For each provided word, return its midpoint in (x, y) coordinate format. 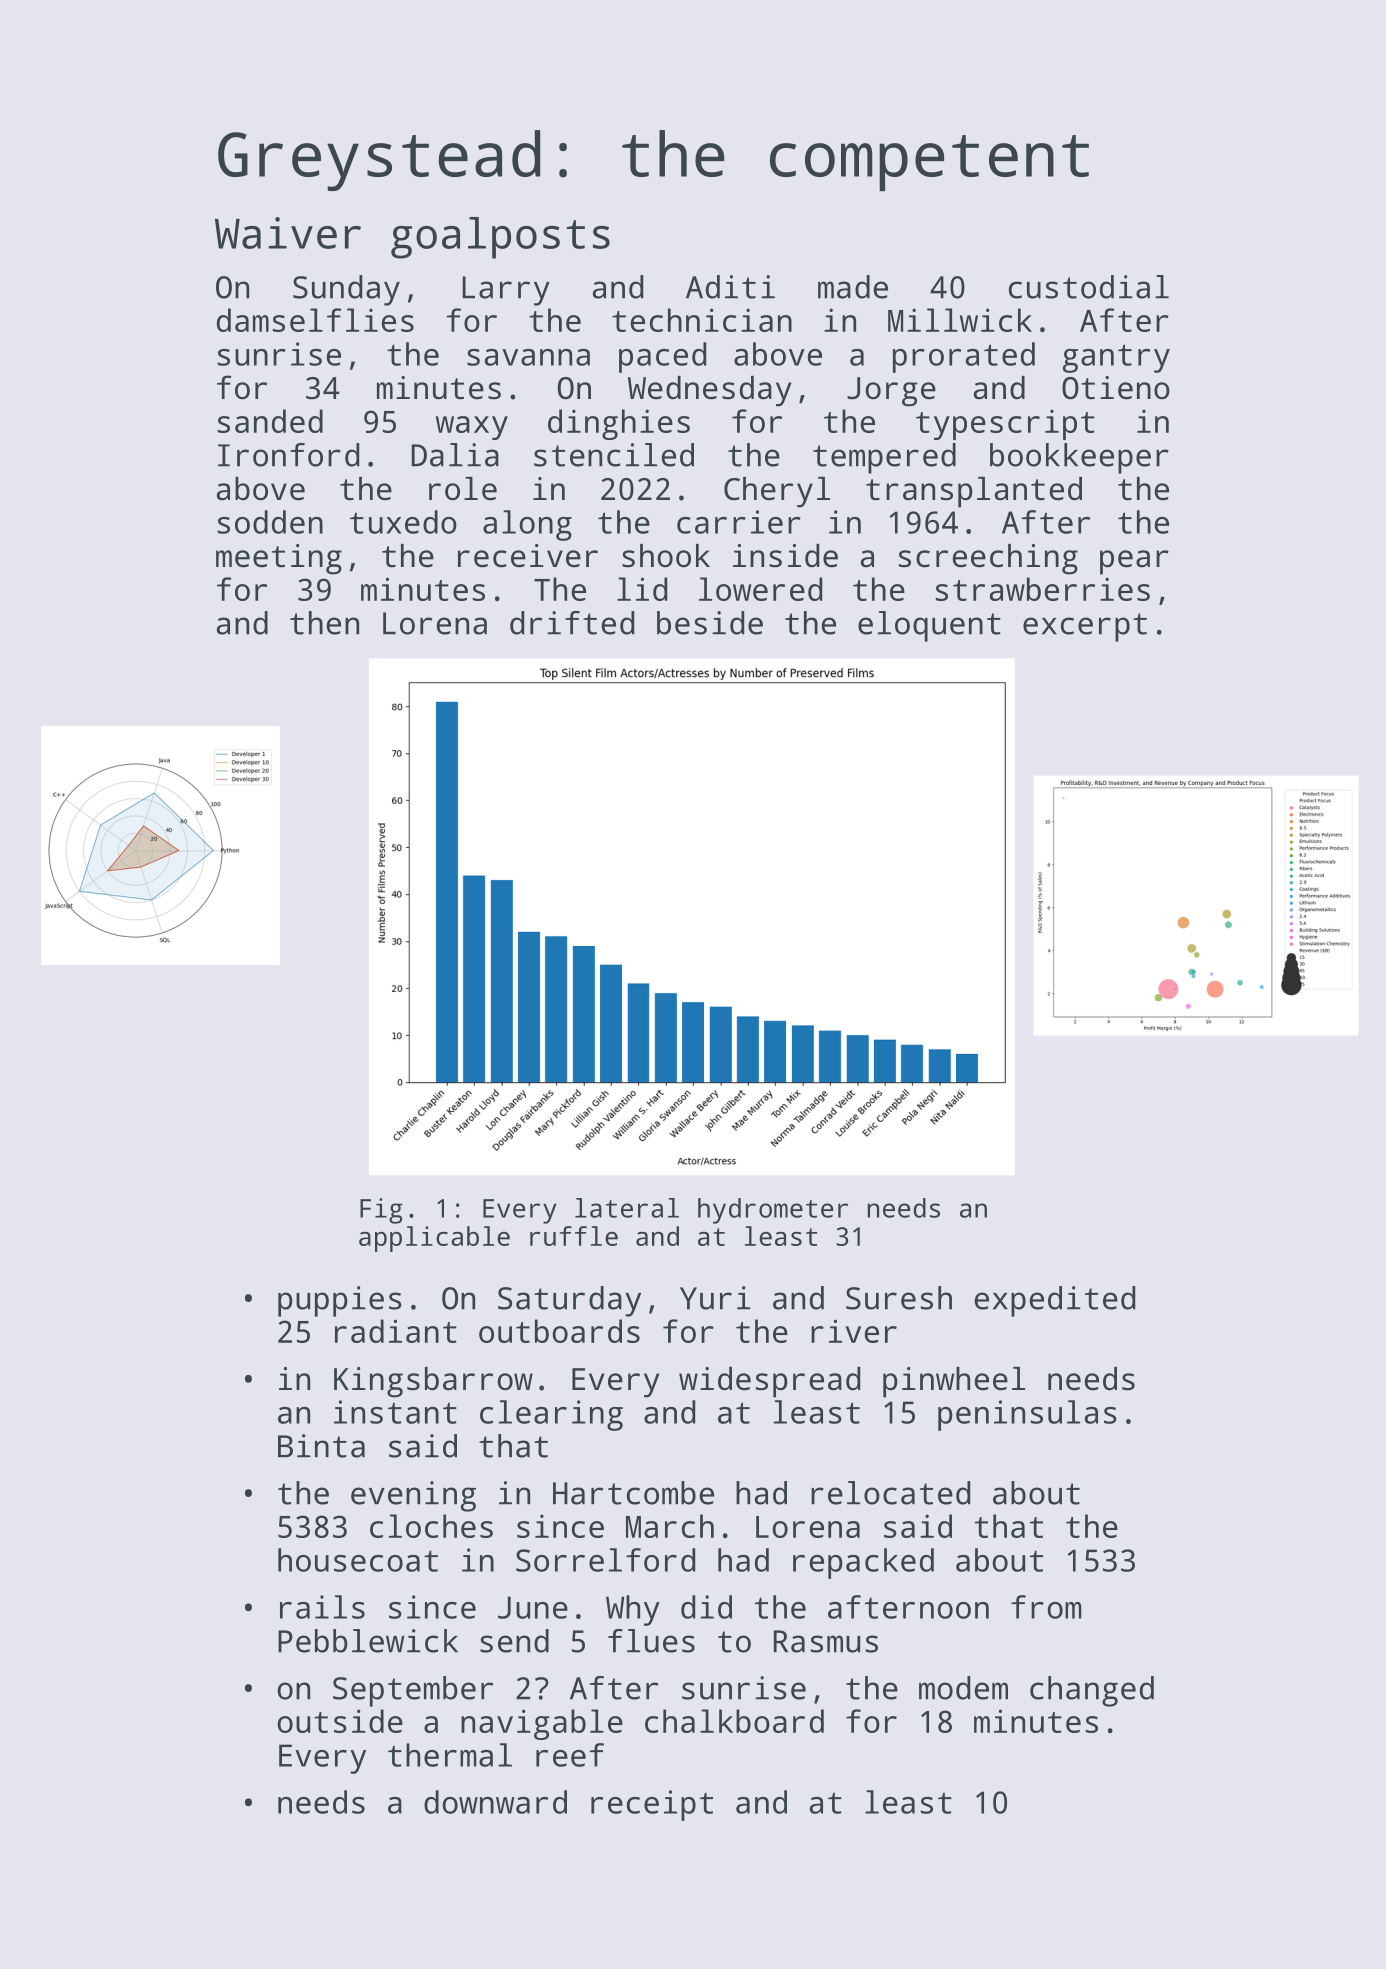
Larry (506, 291)
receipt (652, 1805)
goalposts (500, 238)
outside (340, 1721)
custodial (1089, 287)
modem (963, 1688)
